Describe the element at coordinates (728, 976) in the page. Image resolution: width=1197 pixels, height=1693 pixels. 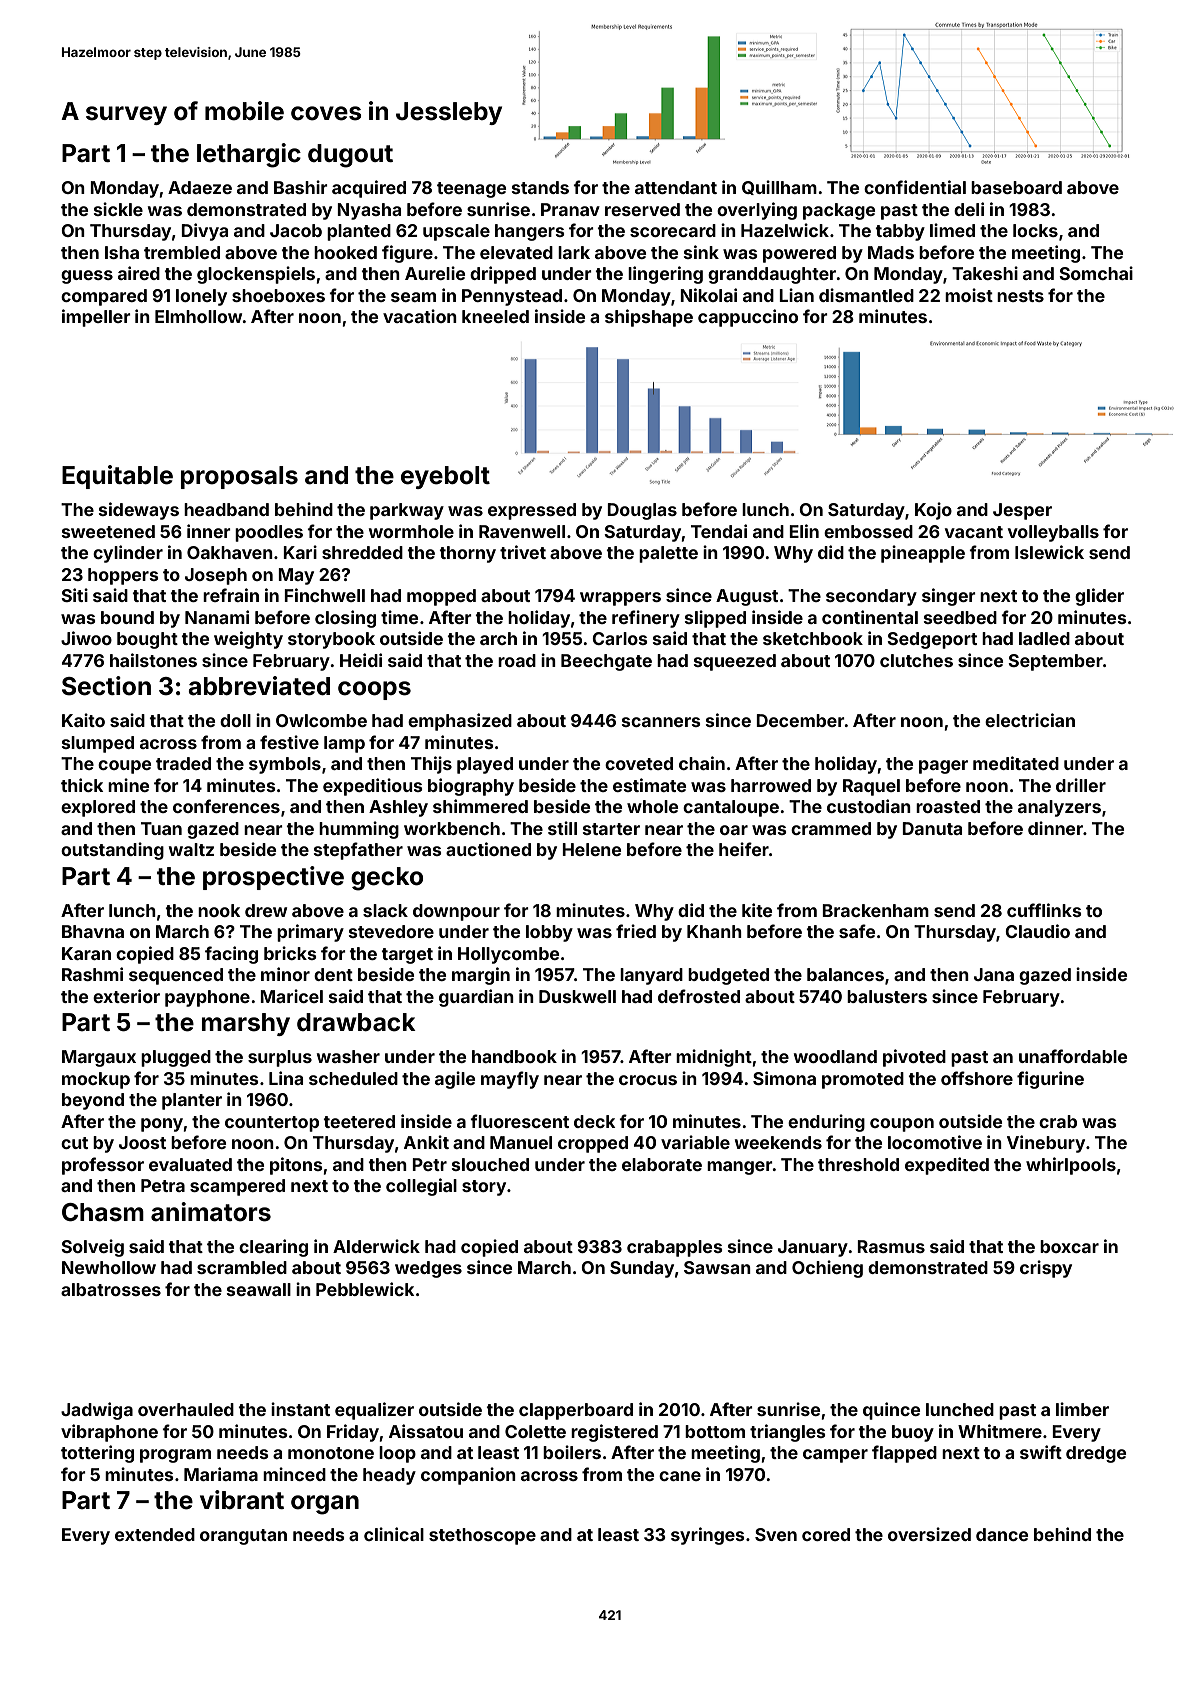
I see `budgeted` at that location.
